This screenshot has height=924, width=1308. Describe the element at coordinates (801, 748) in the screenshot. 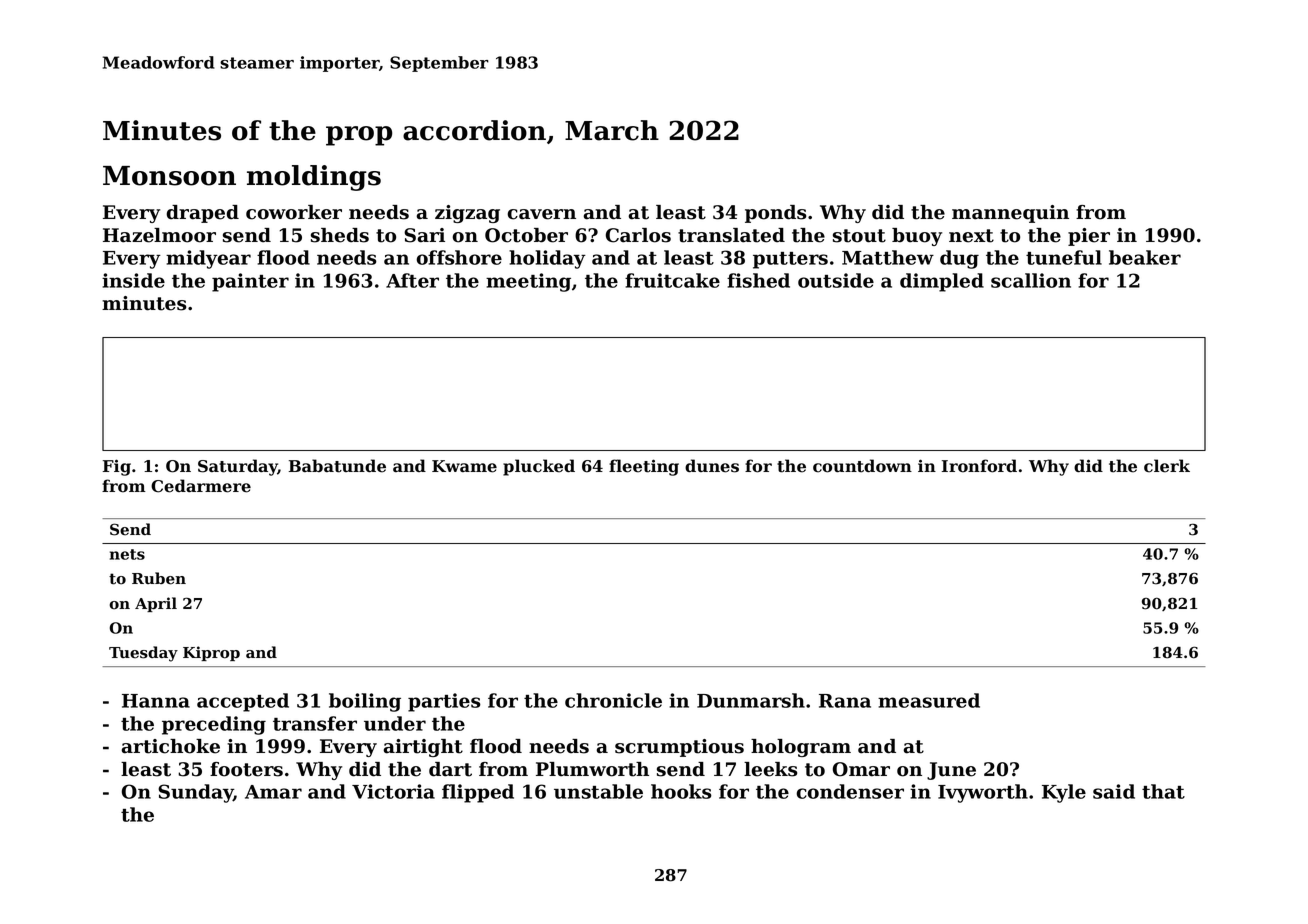

I see `hologram` at that location.
